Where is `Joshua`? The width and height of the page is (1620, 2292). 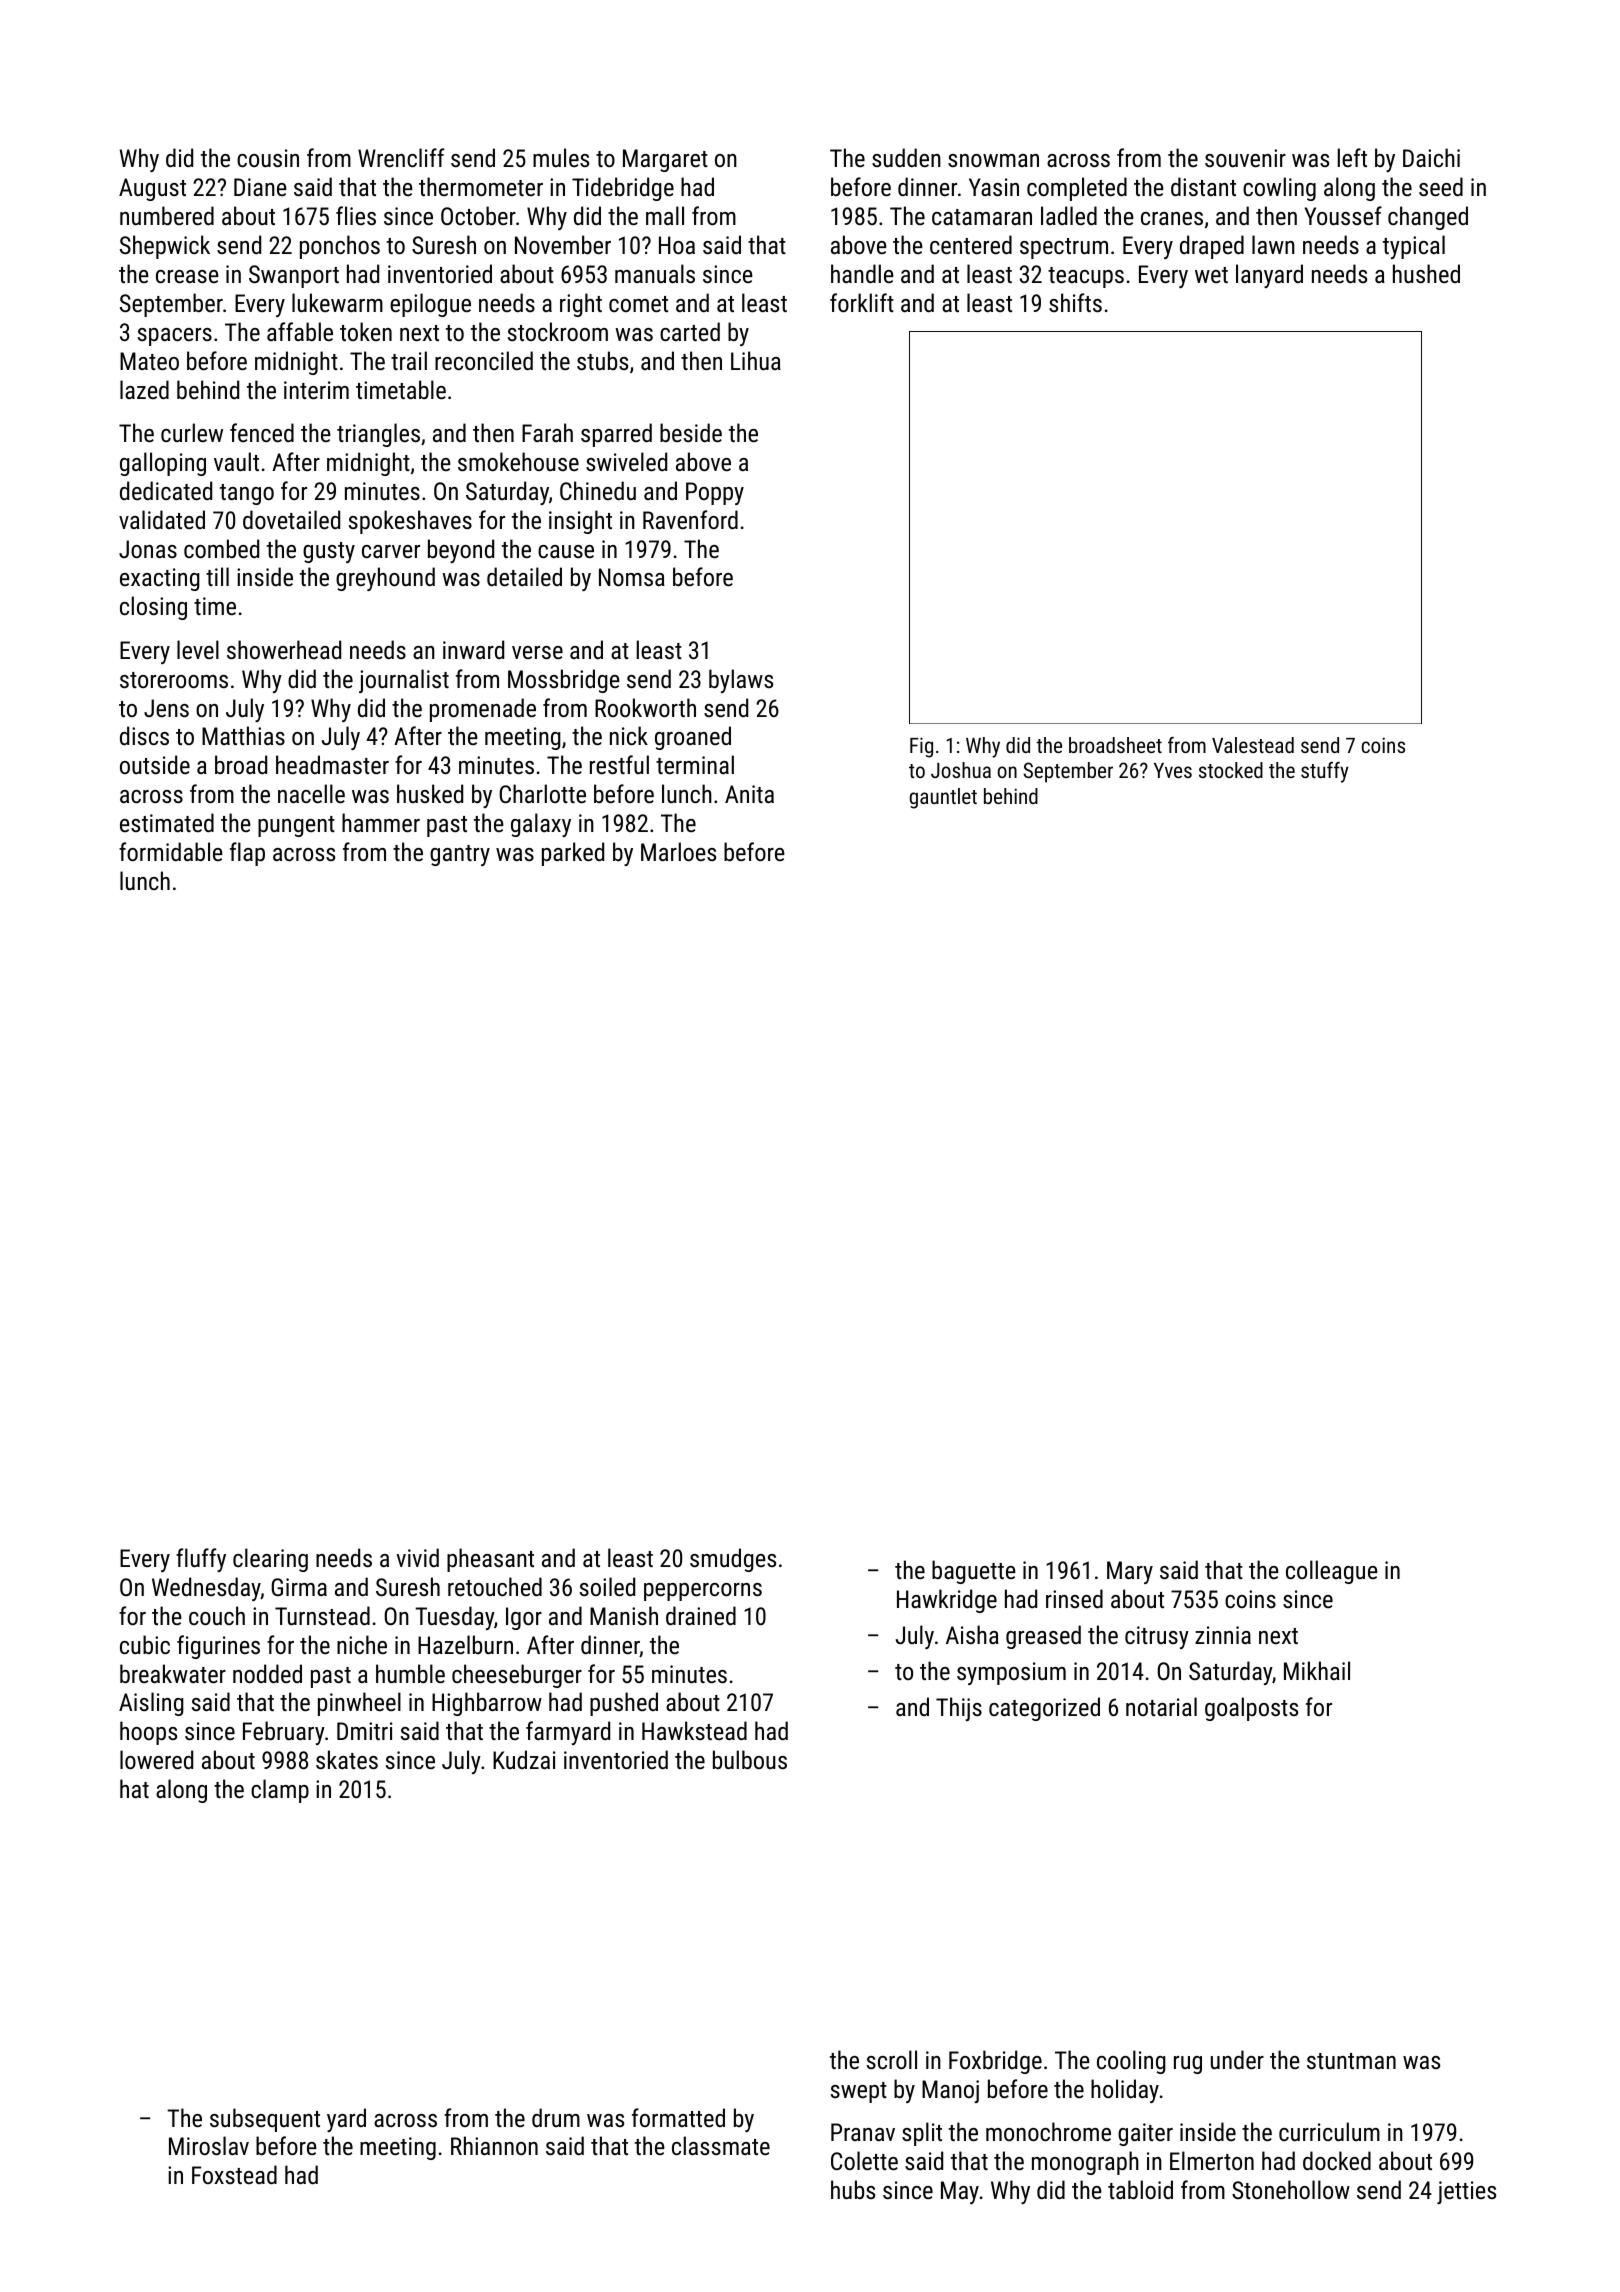
Joshua is located at coordinates (961, 770).
